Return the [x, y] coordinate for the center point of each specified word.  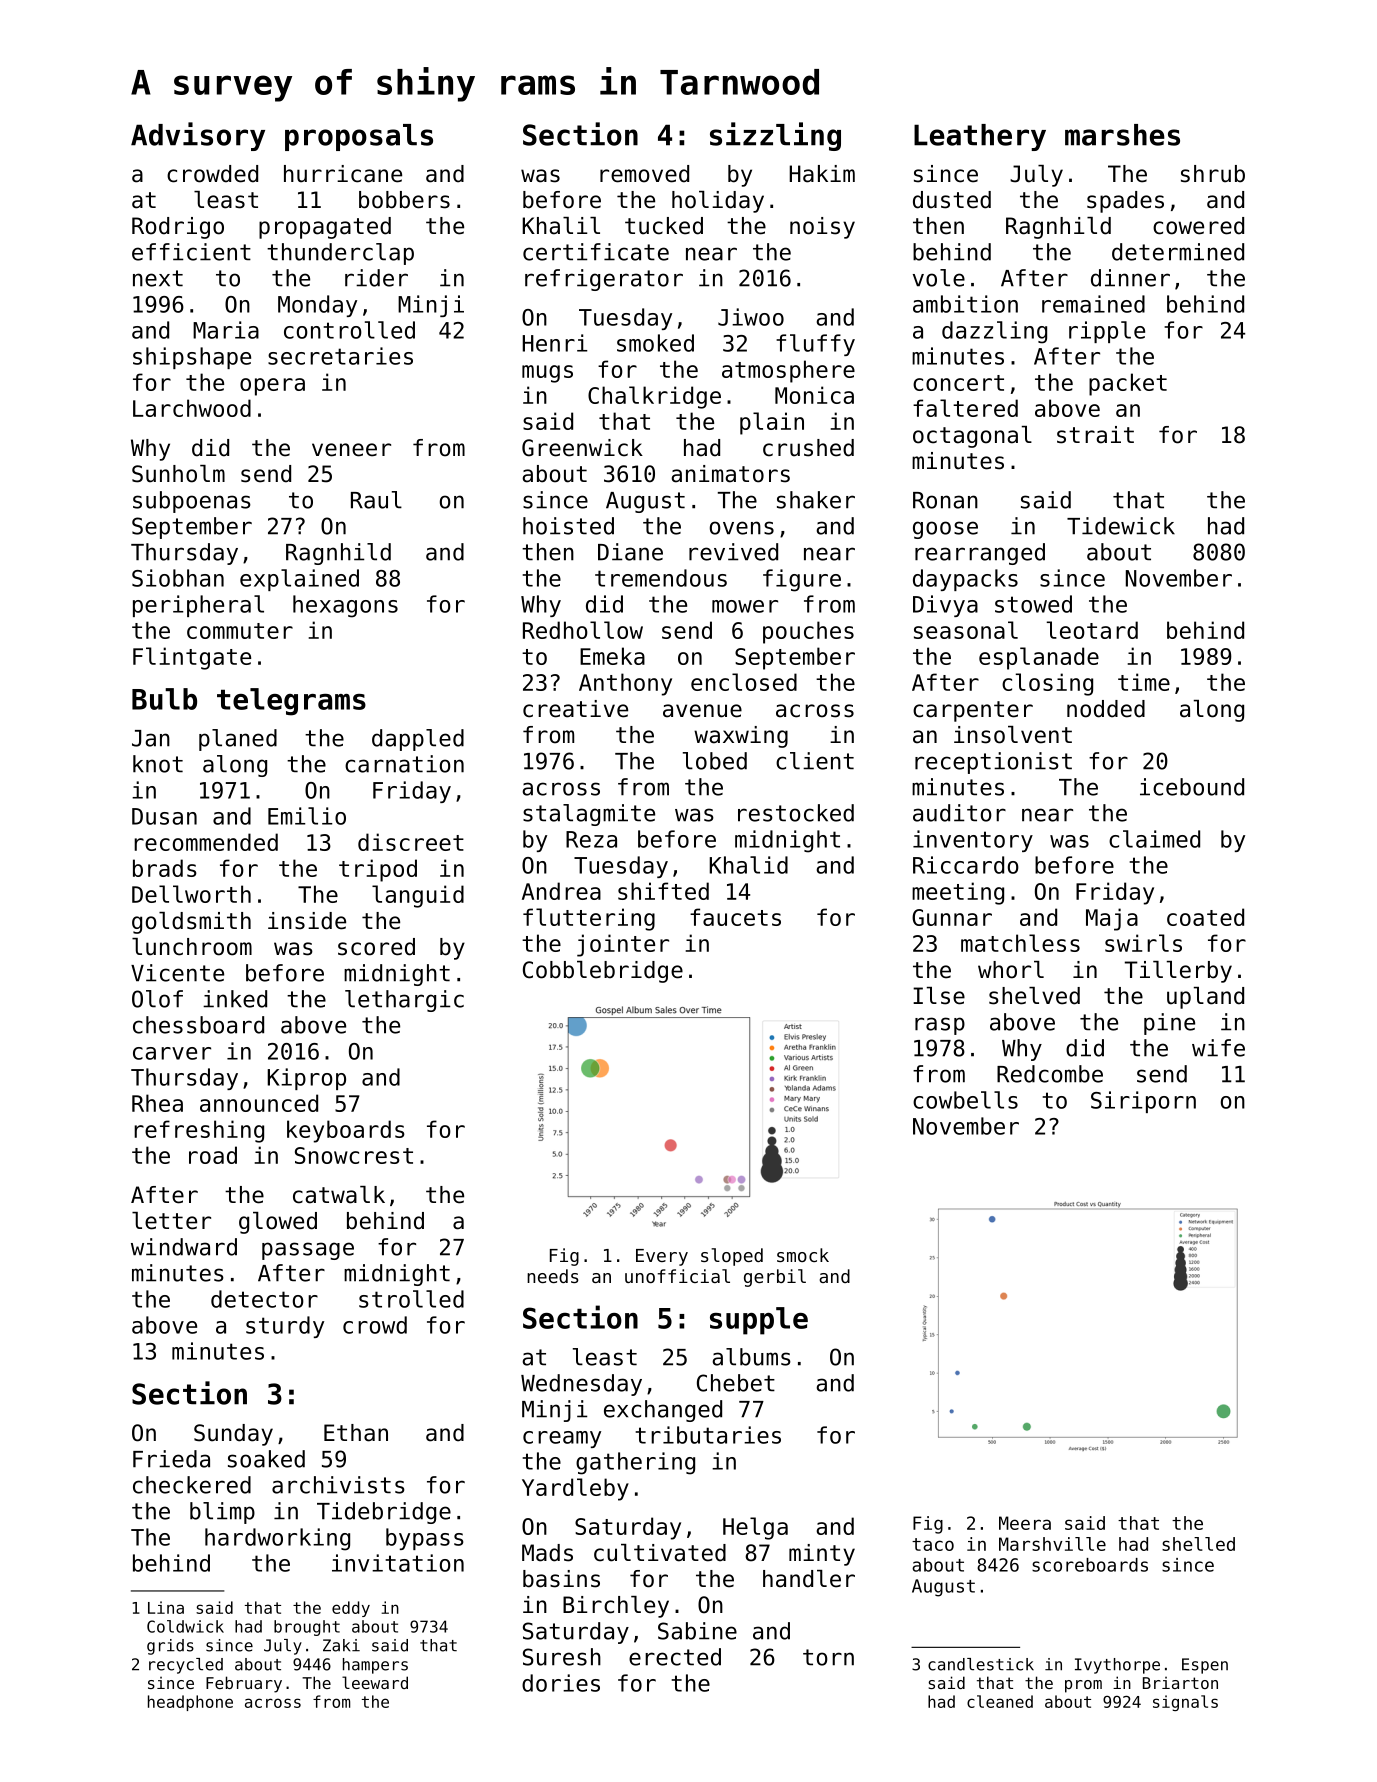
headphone [190, 1703]
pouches [808, 632]
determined [1178, 252]
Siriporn [1143, 1102]
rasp [940, 1026]
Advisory [198, 136]
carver [172, 1053]
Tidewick [1121, 526]
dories [561, 1683]
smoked [655, 343]
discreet [411, 842]
